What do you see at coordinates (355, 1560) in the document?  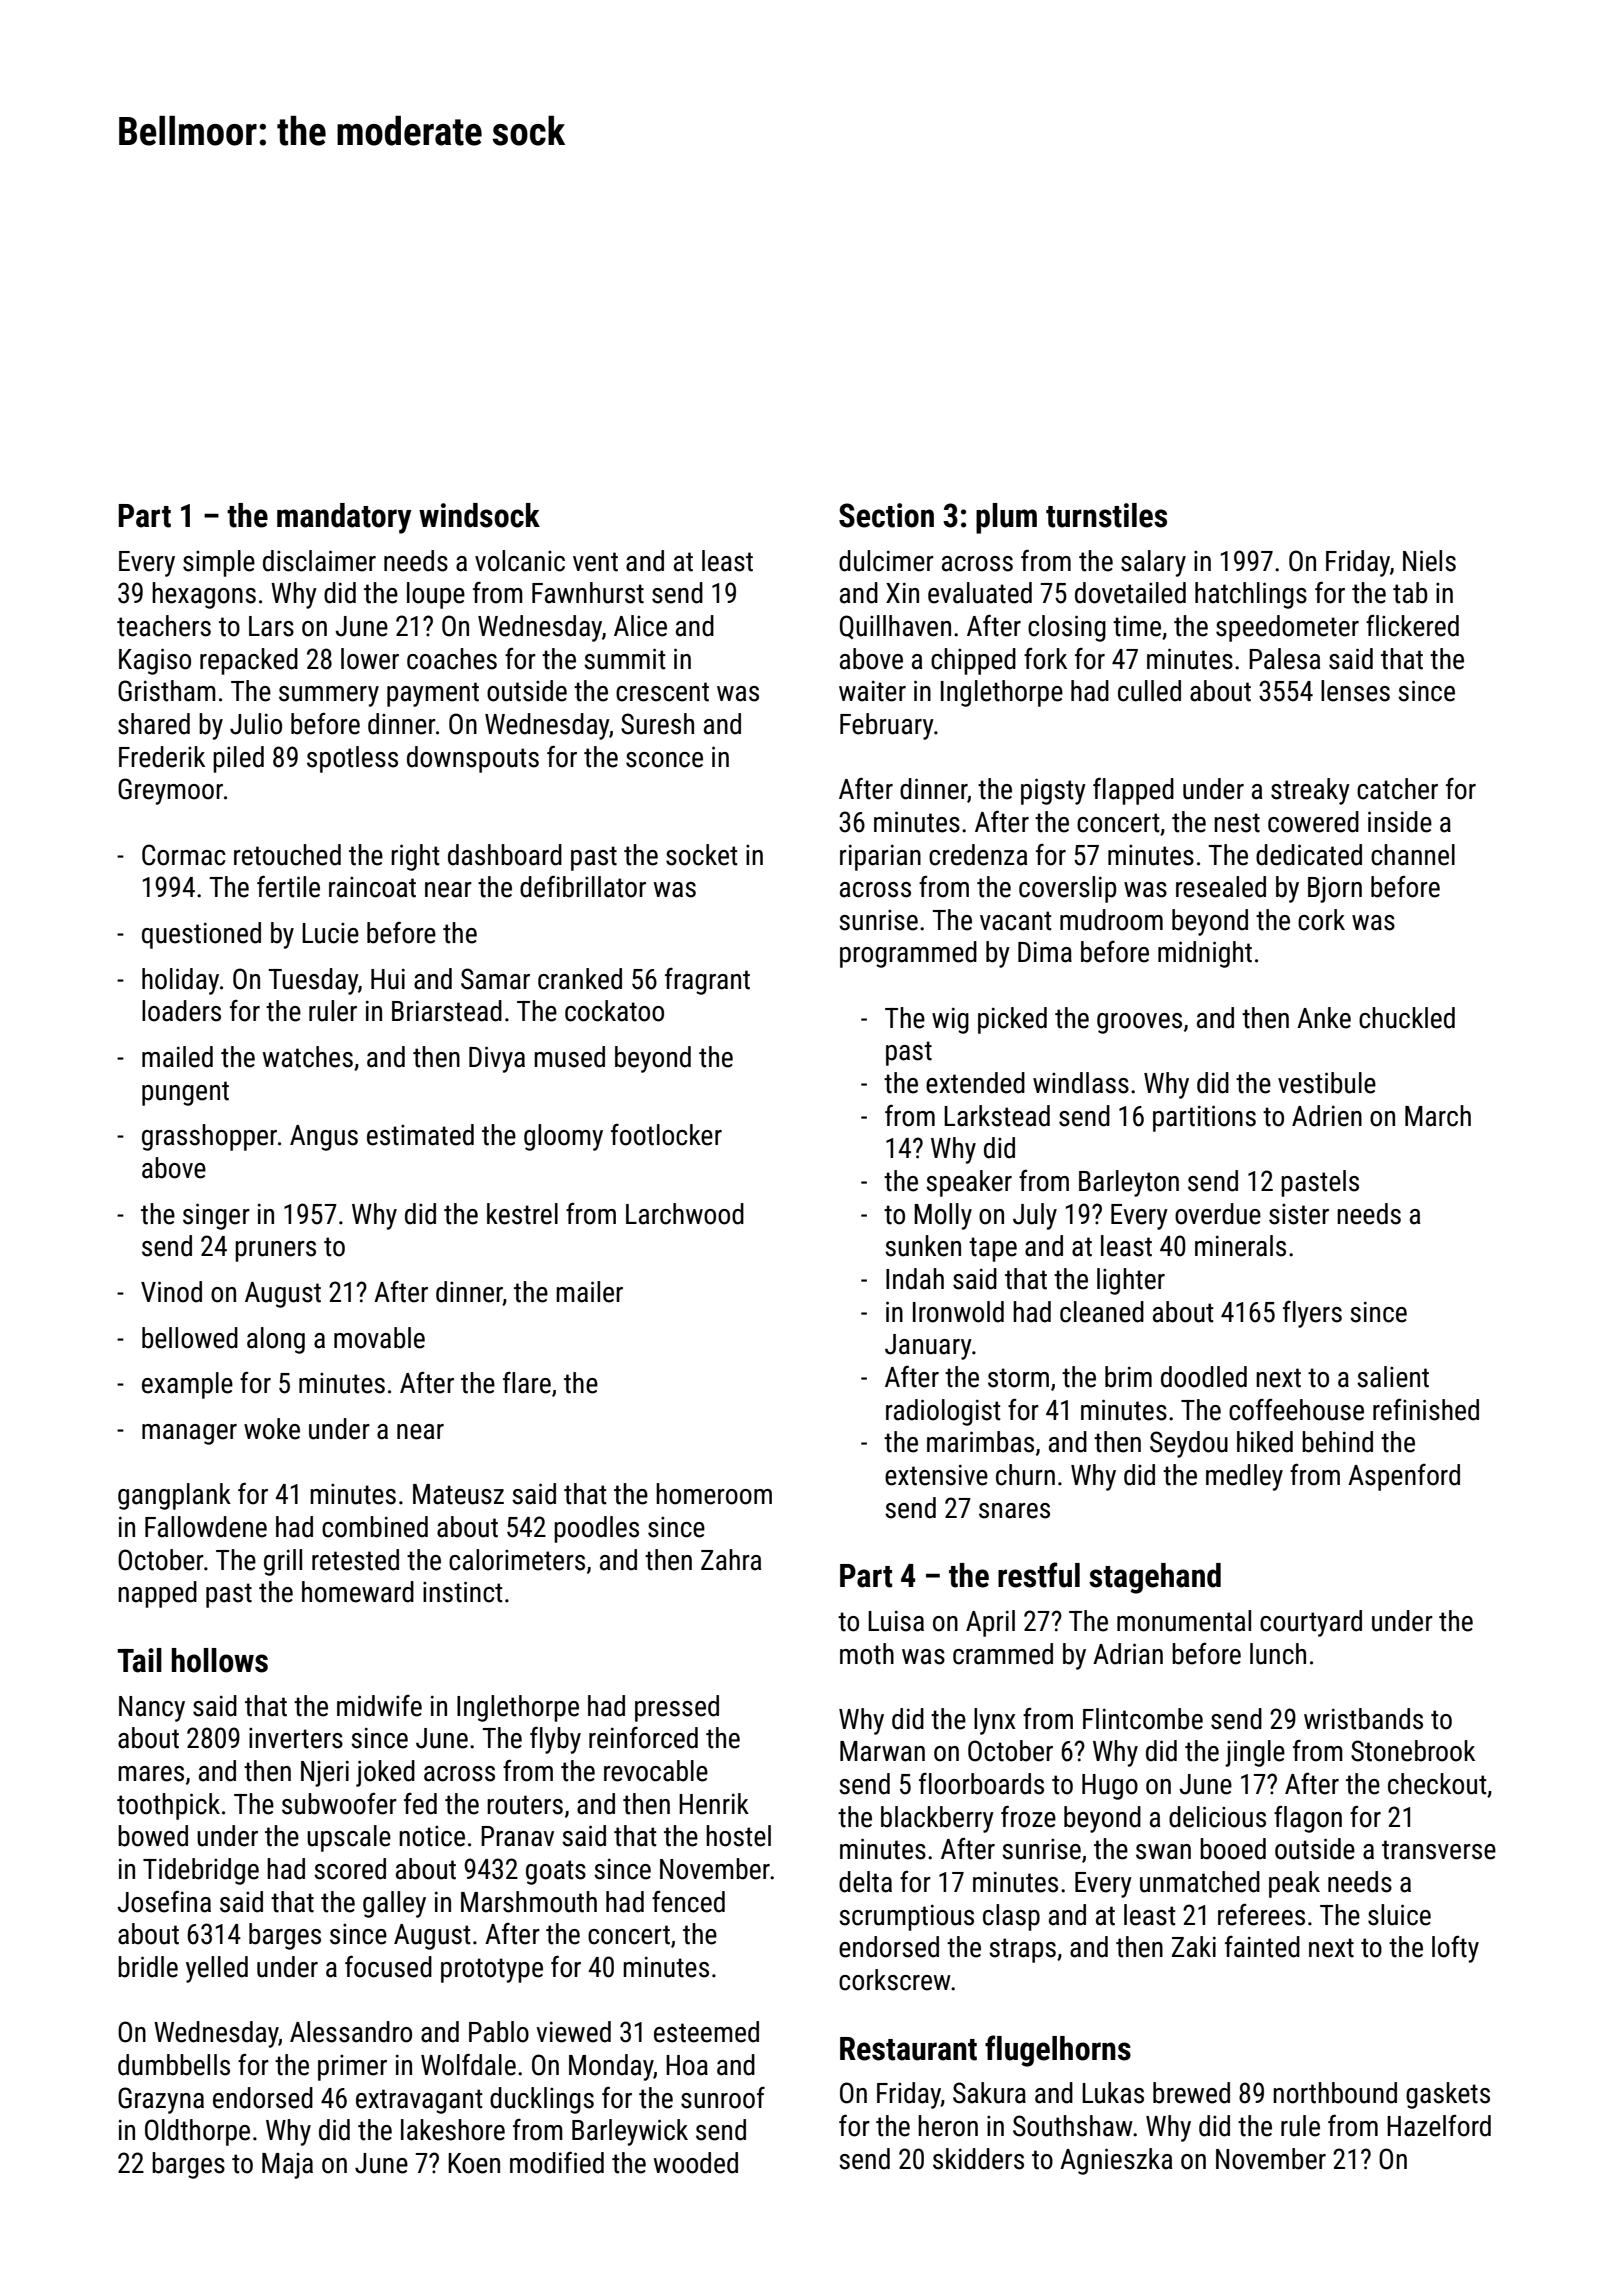 I see `retested` at bounding box center [355, 1560].
